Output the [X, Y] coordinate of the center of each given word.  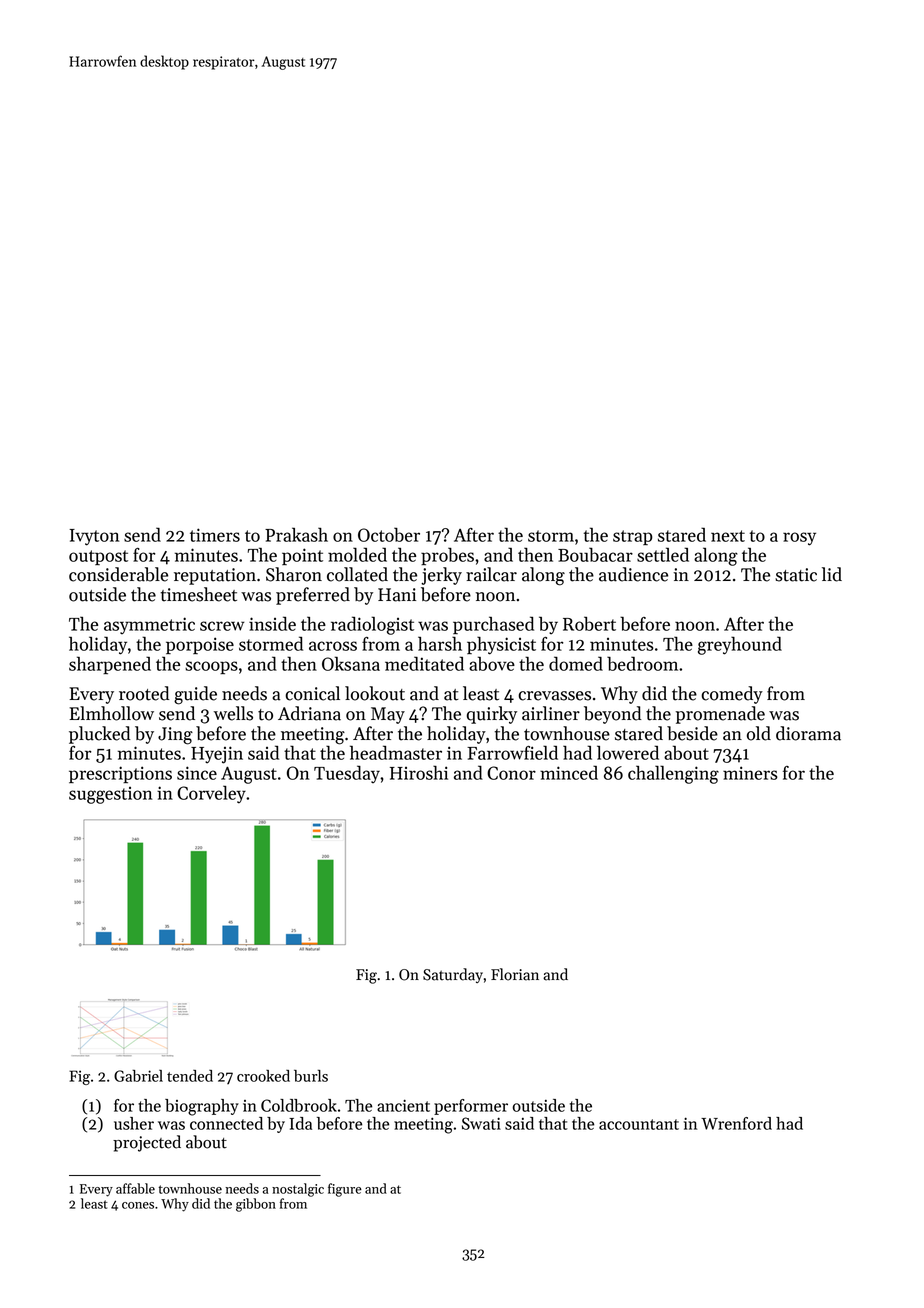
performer [471, 1107]
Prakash [296, 534]
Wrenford [736, 1123]
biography [202, 1107]
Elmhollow [111, 713]
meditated [424, 663]
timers [215, 535]
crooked [263, 1076]
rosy [799, 539]
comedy [732, 695]
